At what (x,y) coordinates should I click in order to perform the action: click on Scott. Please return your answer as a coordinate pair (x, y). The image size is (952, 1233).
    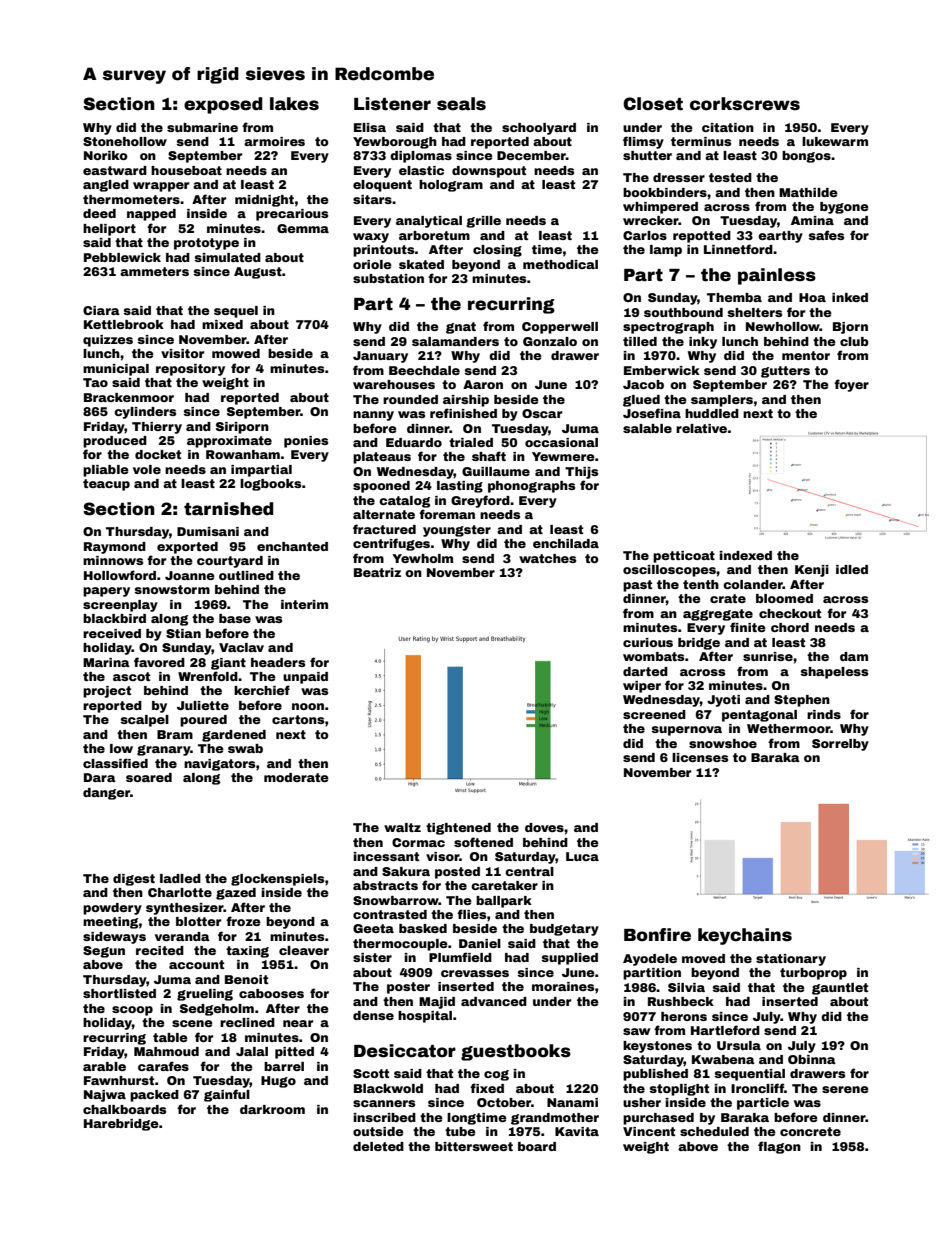
    Looking at the image, I should click on (371, 1073).
